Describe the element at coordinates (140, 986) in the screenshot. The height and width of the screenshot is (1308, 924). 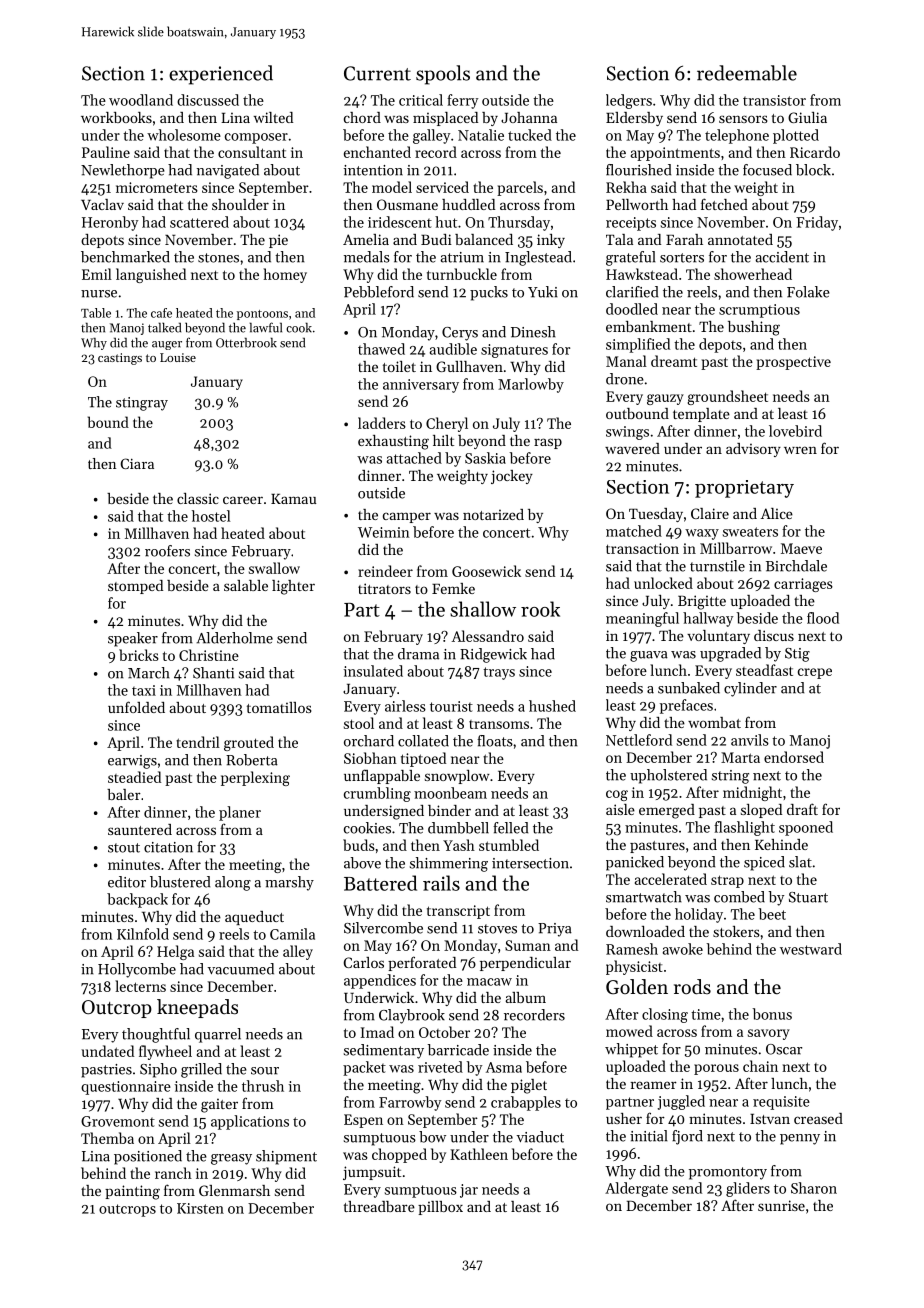
I see `lecterns` at that location.
